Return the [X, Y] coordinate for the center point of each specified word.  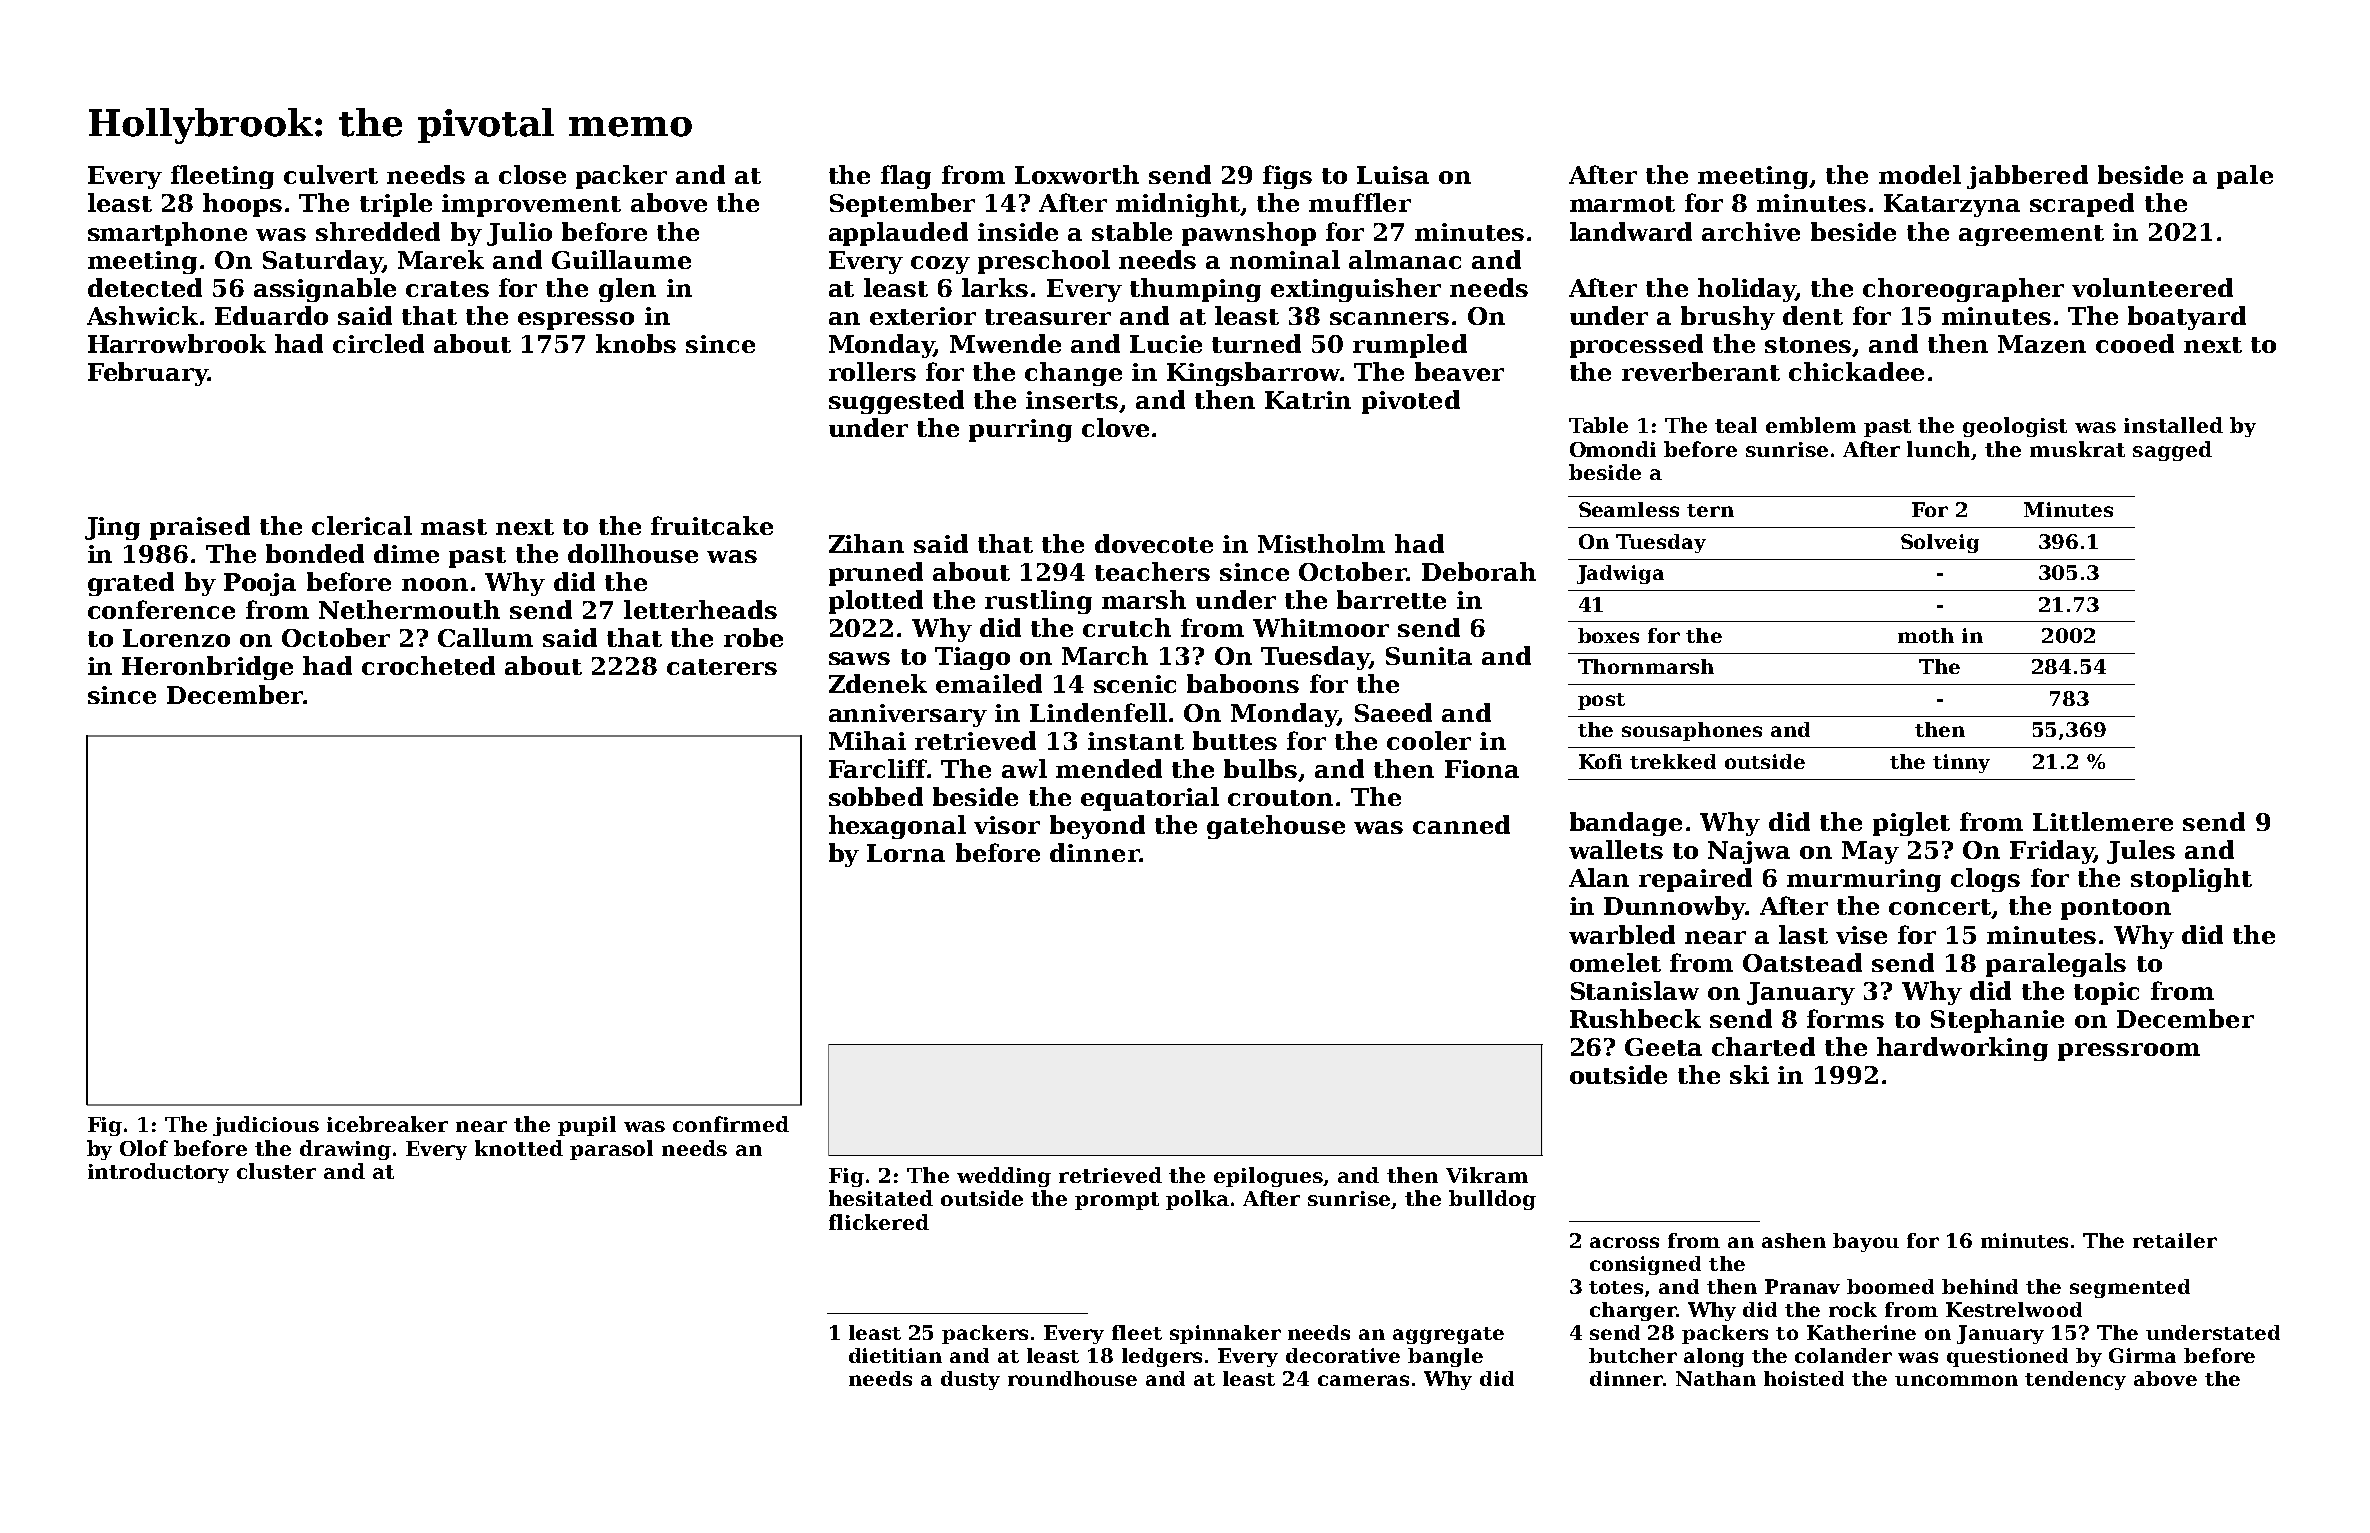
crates [447, 289]
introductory [158, 1173]
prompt [1117, 1201]
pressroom [2129, 1052]
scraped [2082, 205]
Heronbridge [207, 668]
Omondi [1613, 449]
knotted [519, 1148]
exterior [923, 316]
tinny [1961, 763]
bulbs [1260, 768]
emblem [1811, 425]
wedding [1004, 1177]
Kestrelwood [2014, 1309]
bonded [315, 553]
